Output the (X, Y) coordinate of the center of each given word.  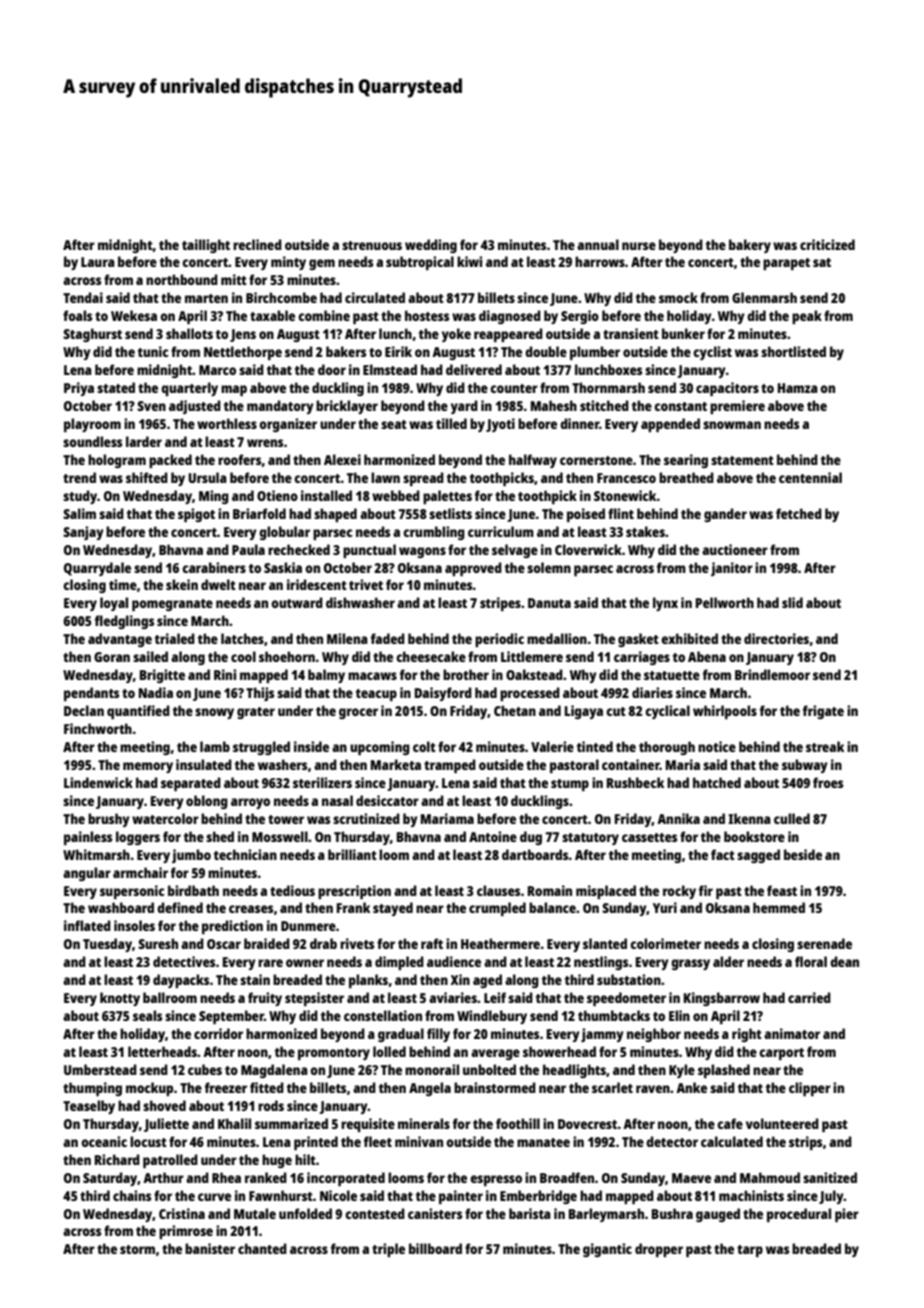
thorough (667, 748)
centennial (810, 477)
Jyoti (500, 425)
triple (388, 1250)
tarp (750, 1251)
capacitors (727, 389)
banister (210, 1248)
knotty (120, 999)
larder (144, 441)
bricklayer (347, 407)
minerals (424, 1123)
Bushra (672, 1213)
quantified (138, 712)
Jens (243, 335)
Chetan (515, 710)
